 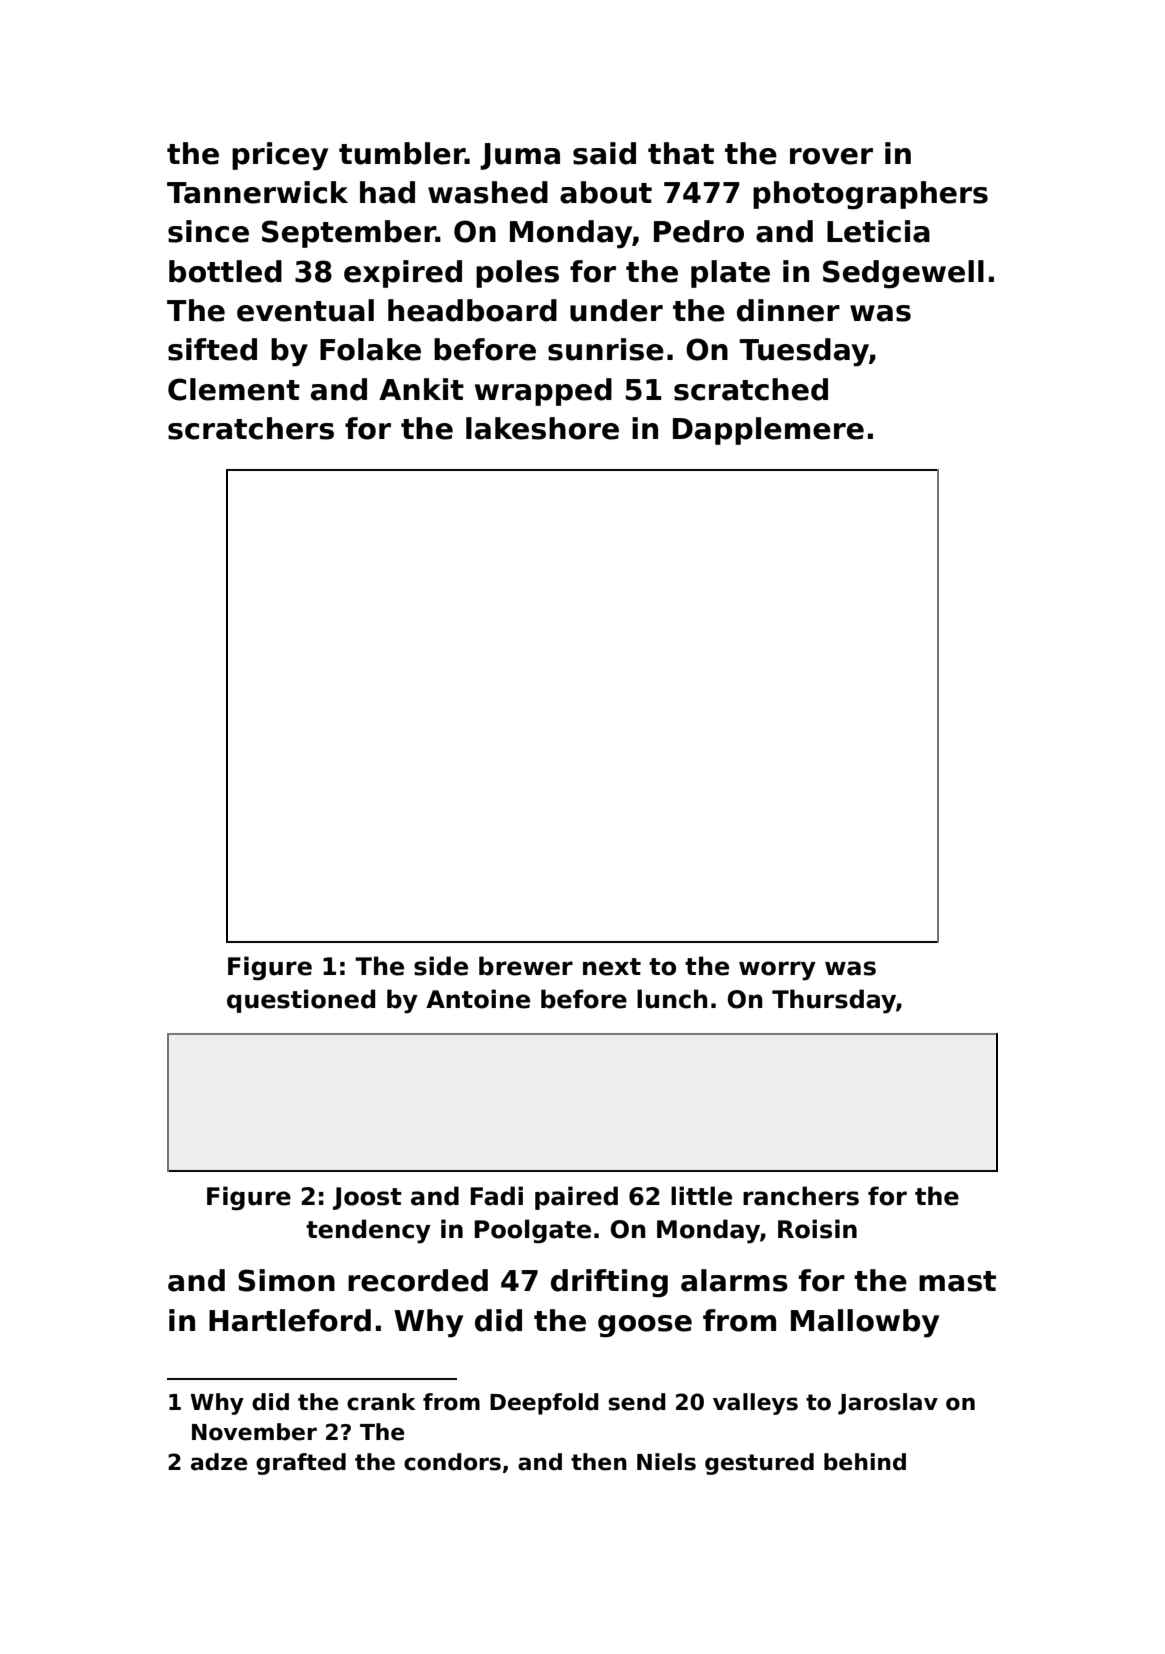 What do you see at coordinates (870, 195) in the page?
I see `photographers` at bounding box center [870, 195].
